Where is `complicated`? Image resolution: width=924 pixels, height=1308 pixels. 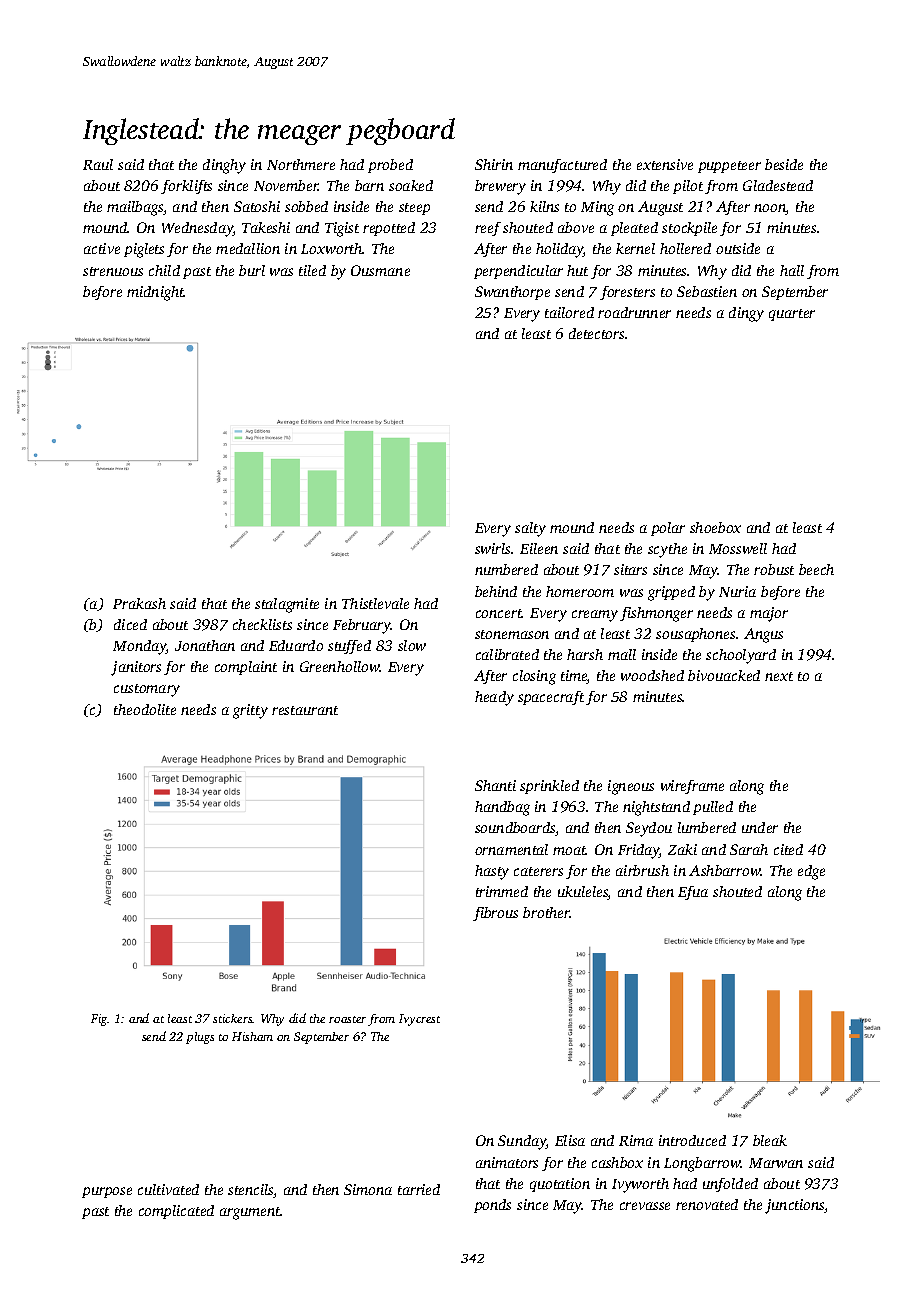 complicated is located at coordinates (176, 1212).
